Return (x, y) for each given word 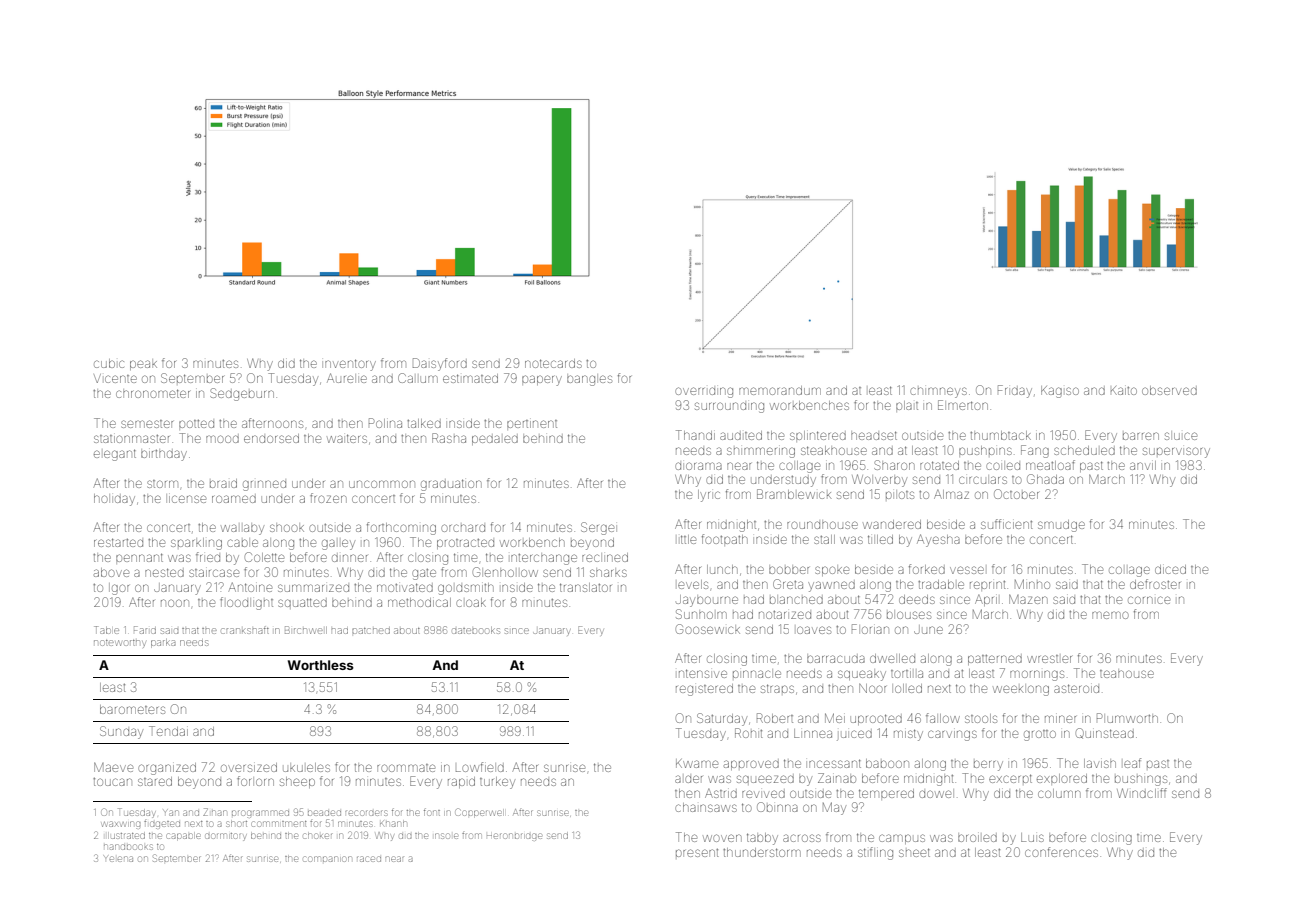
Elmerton (963, 405)
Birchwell (306, 630)
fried (208, 557)
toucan (112, 782)
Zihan (214, 812)
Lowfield (480, 767)
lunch (722, 569)
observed (1169, 390)
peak (143, 365)
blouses (909, 615)
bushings (1141, 780)
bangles (589, 380)
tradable (941, 584)
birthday (164, 455)
